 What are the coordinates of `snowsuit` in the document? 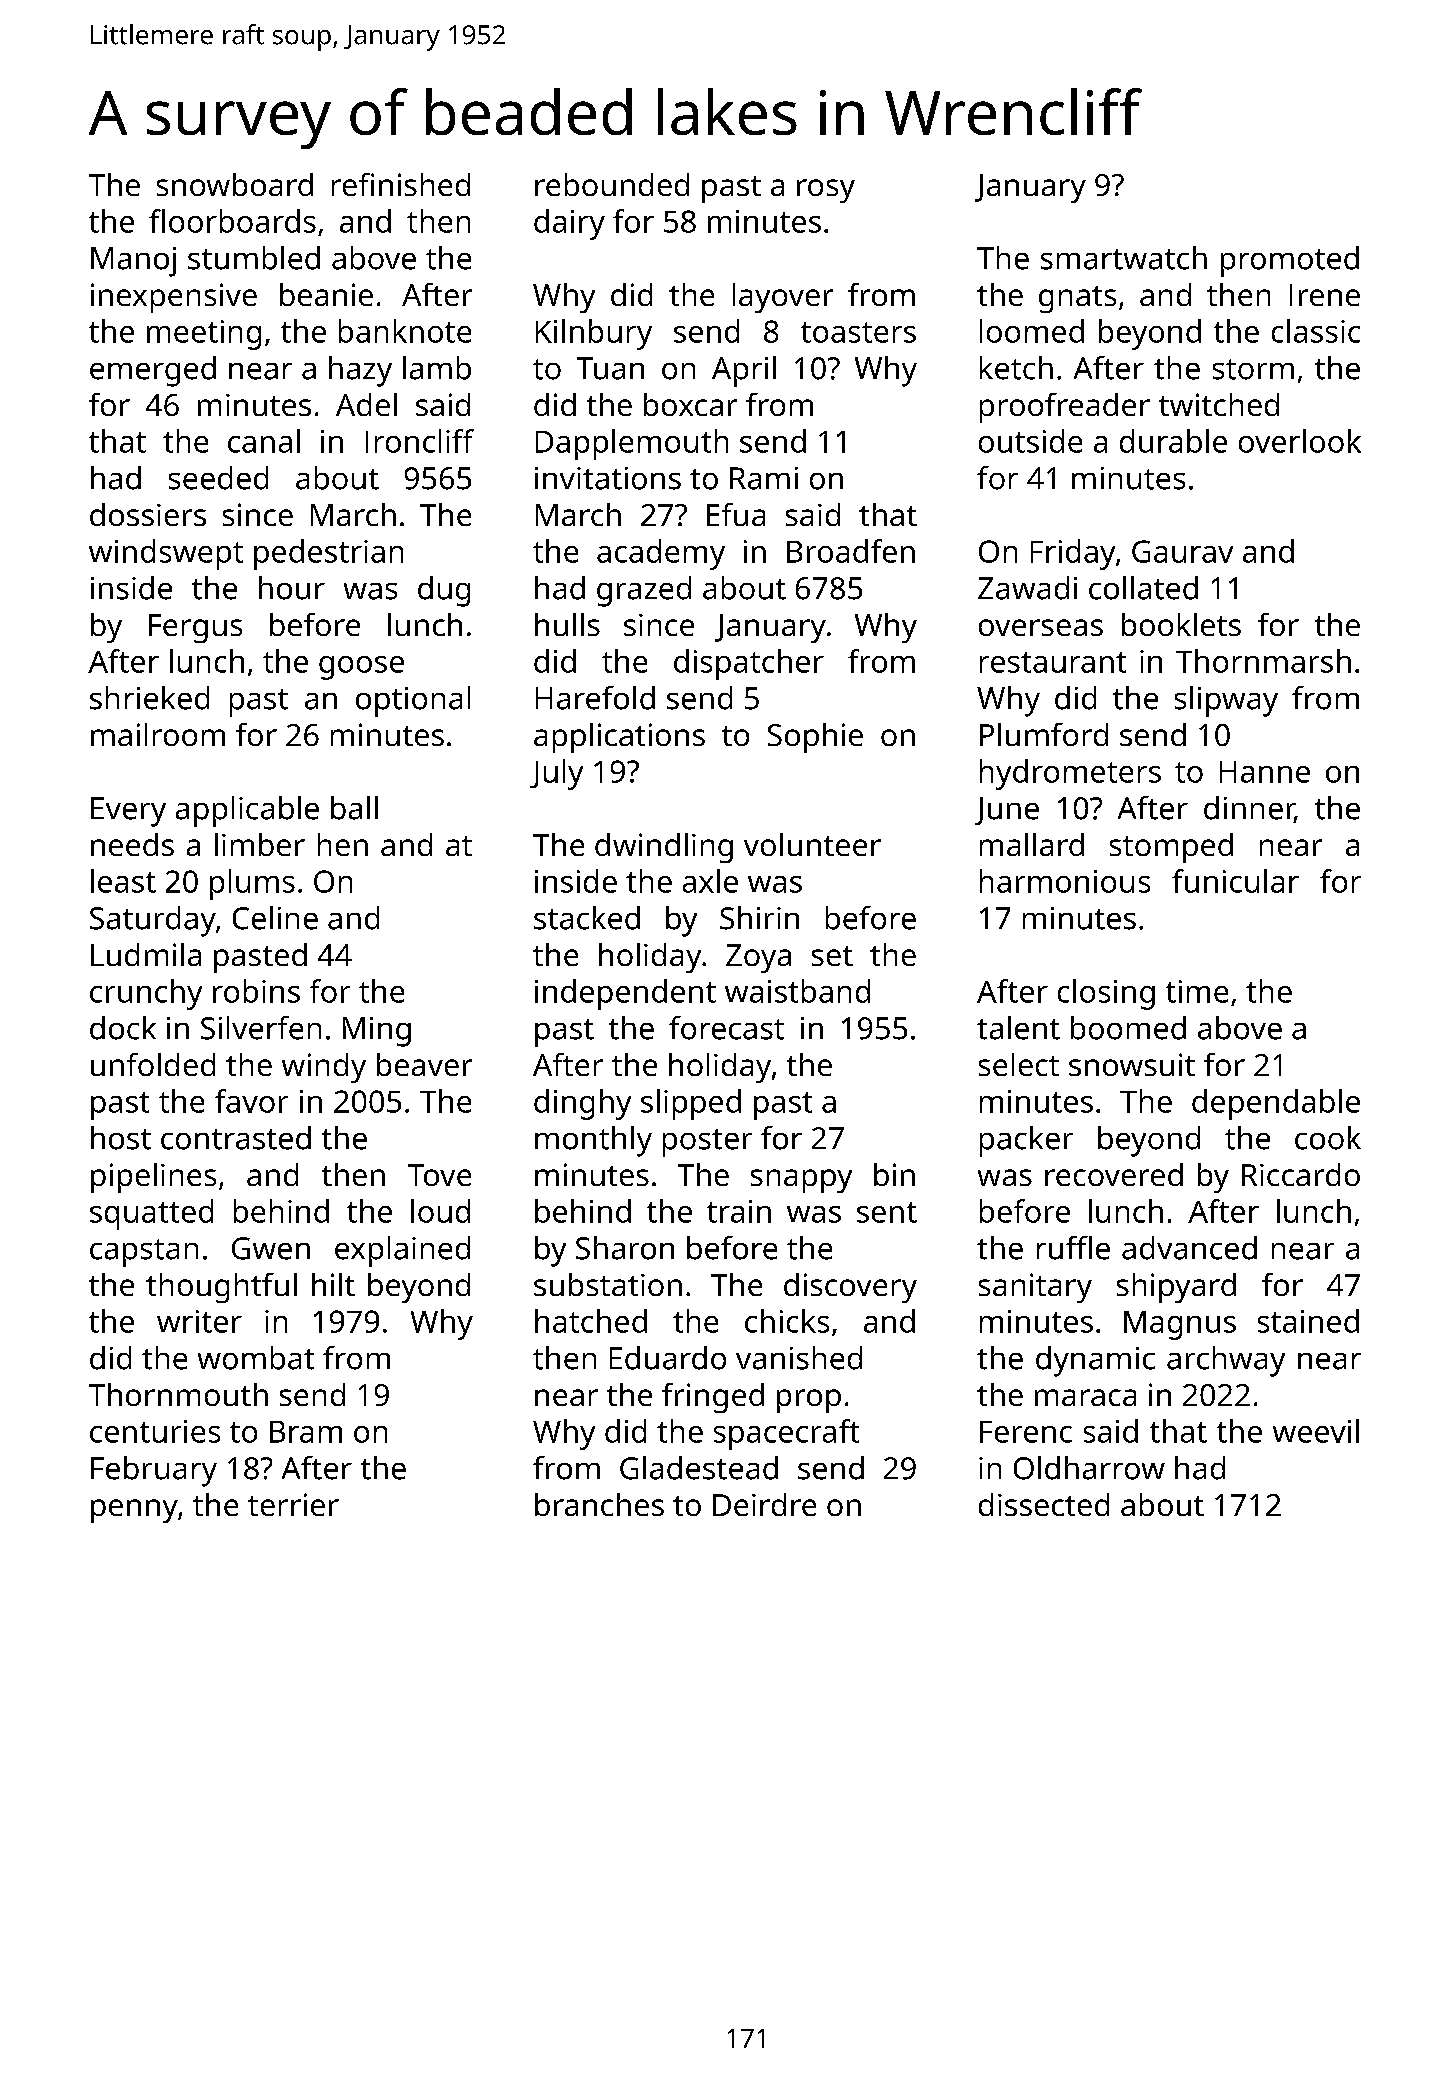 It's located at (1132, 1064).
